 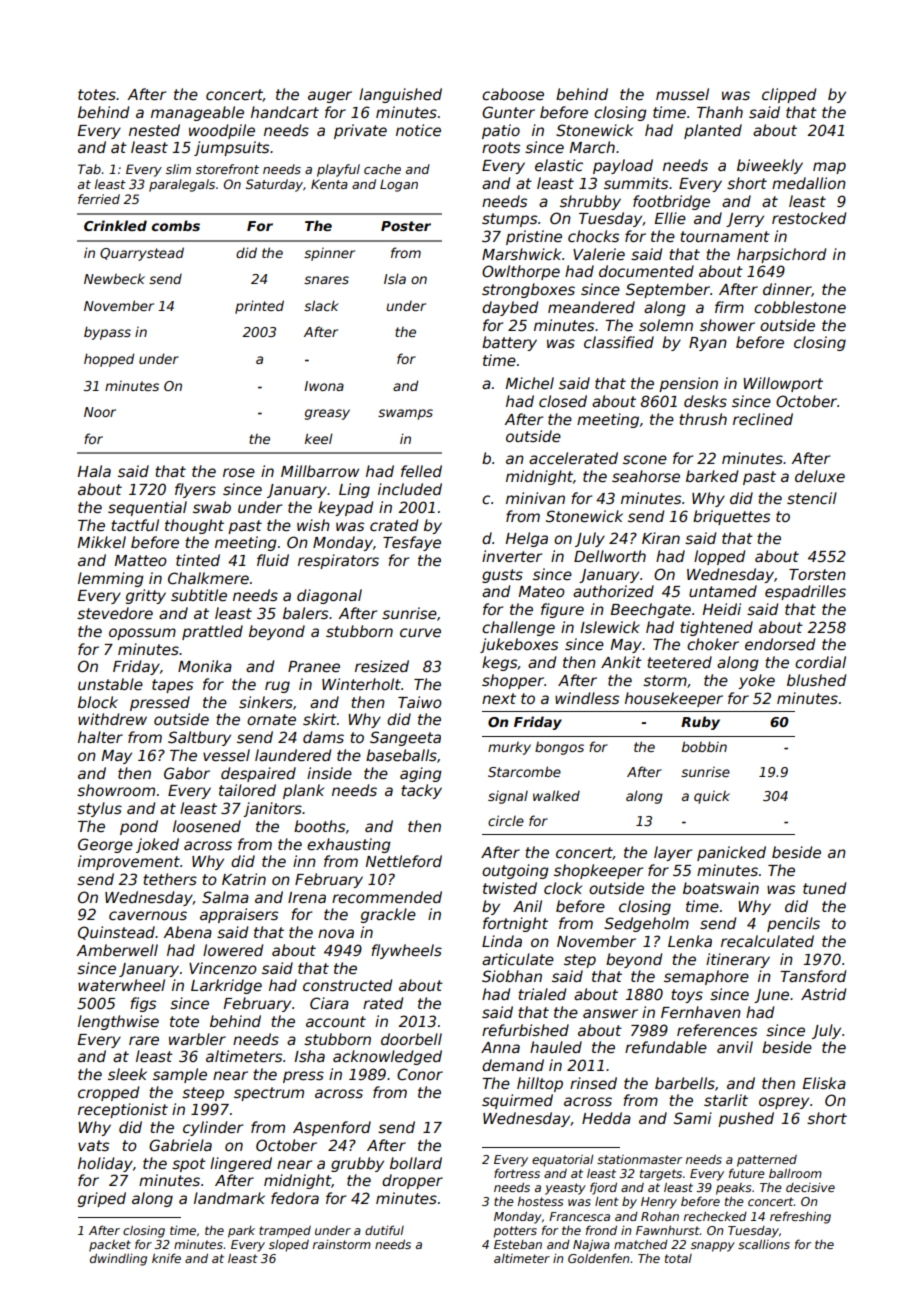 What do you see at coordinates (540, 1201) in the image?
I see `hostess` at bounding box center [540, 1201].
